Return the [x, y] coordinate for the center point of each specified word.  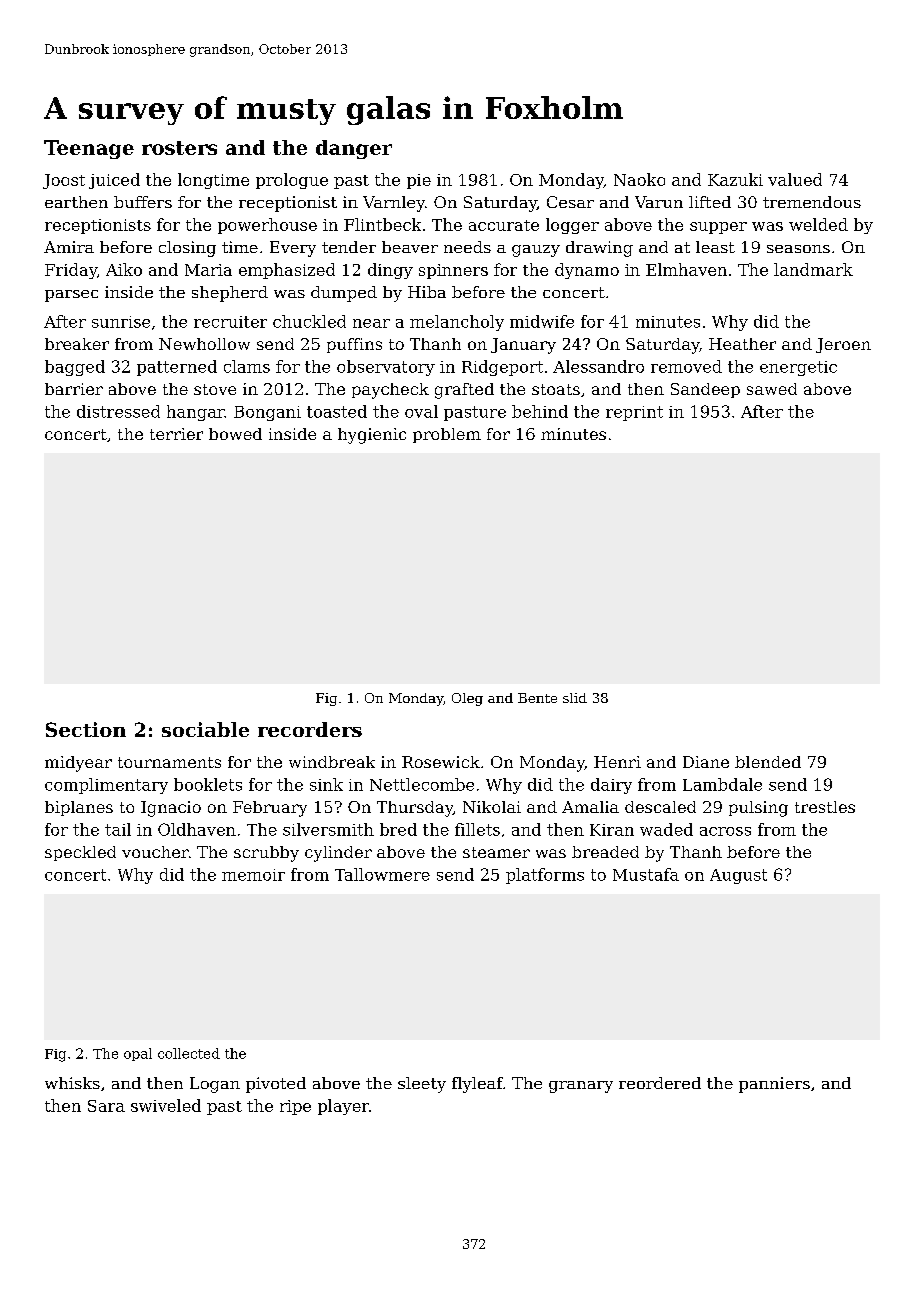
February [270, 809]
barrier [74, 389]
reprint [634, 413]
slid [575, 698]
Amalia [590, 807]
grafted [464, 391]
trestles [825, 807]
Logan [215, 1085]
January [523, 346]
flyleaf [477, 1085]
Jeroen [843, 345]
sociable [205, 729]
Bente [537, 698]
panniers [774, 1085]
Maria [208, 270]
